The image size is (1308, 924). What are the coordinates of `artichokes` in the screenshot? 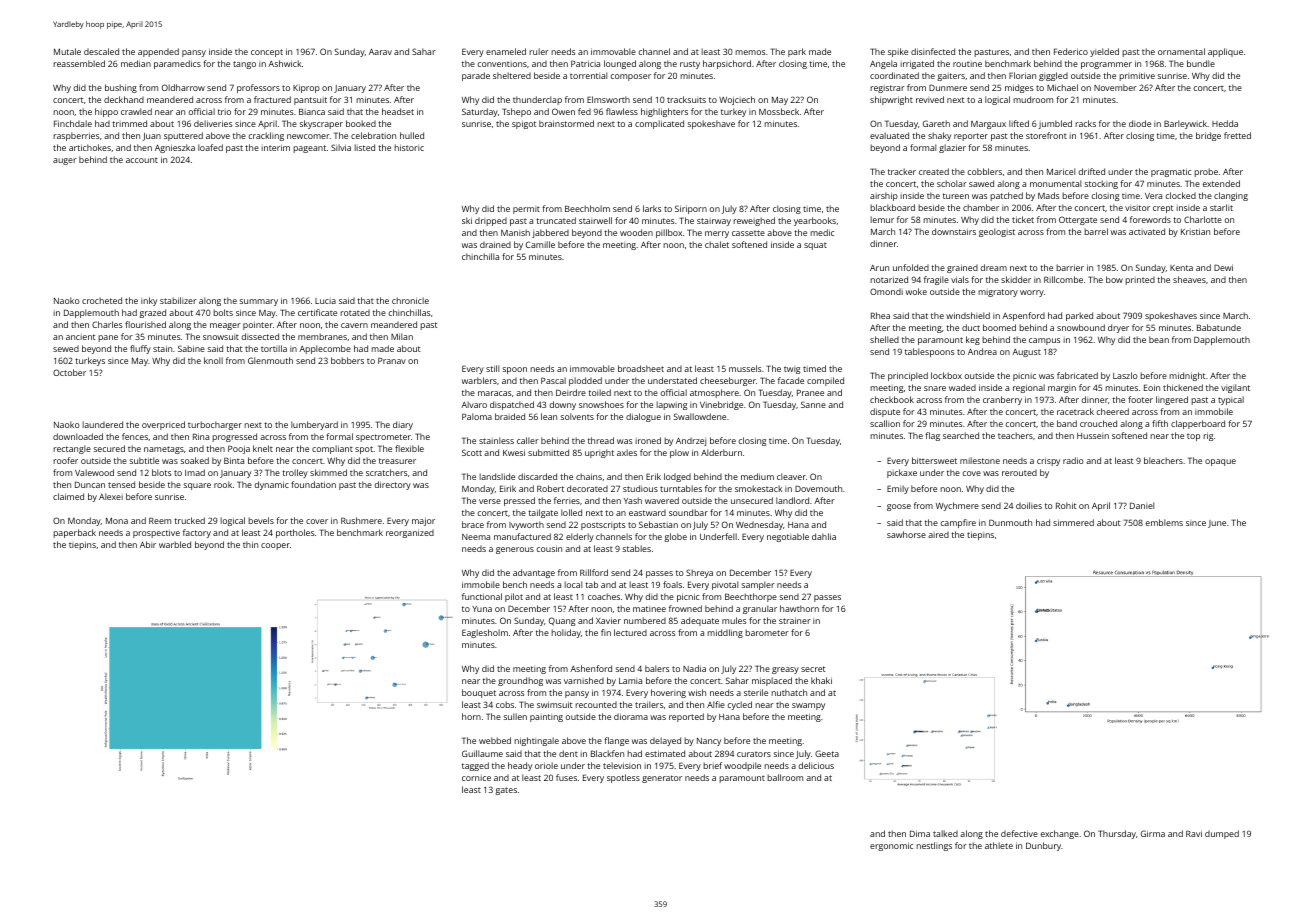 It's located at (90, 147).
